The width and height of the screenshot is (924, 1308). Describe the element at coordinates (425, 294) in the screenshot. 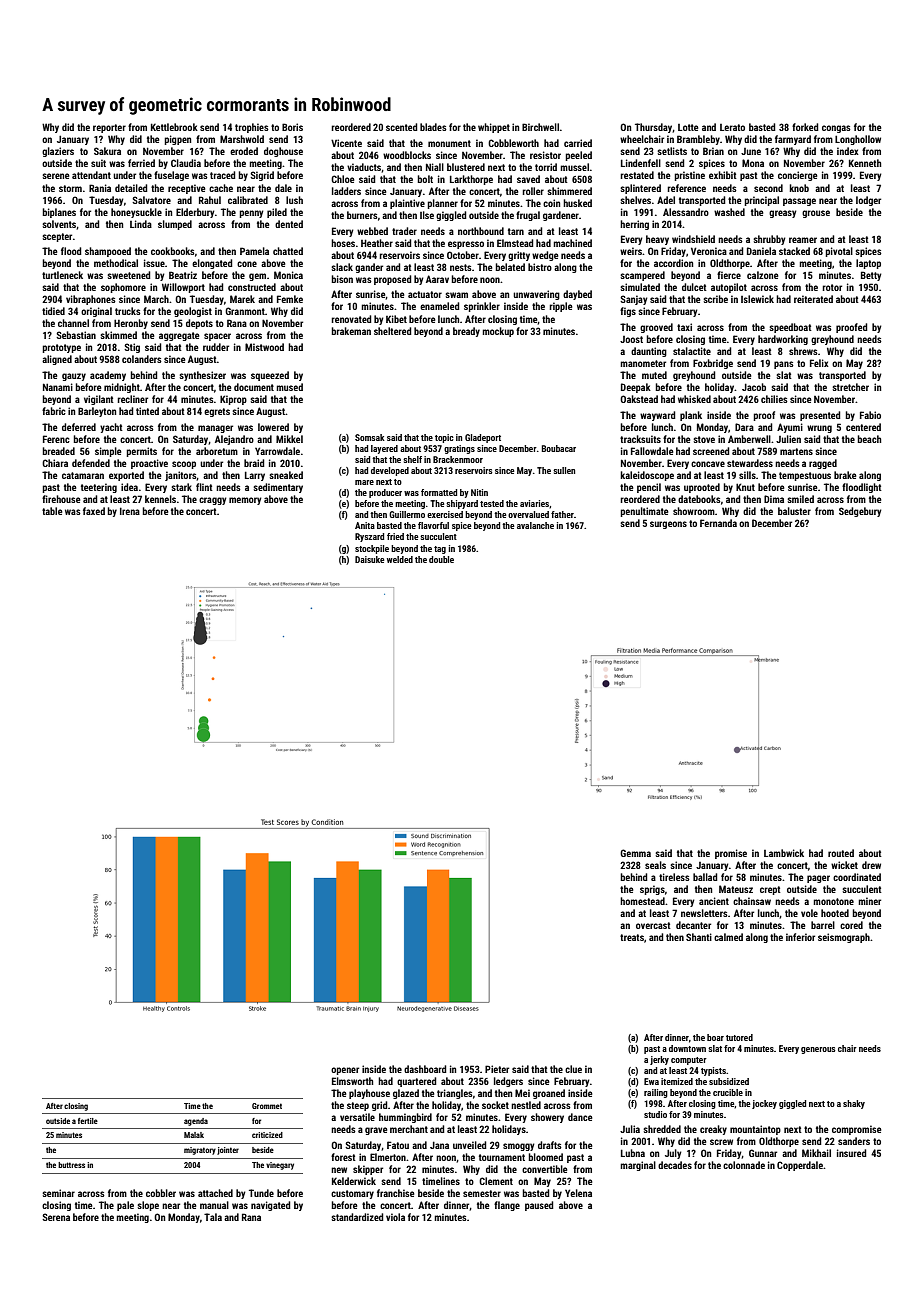

I see `actuator` at that location.
